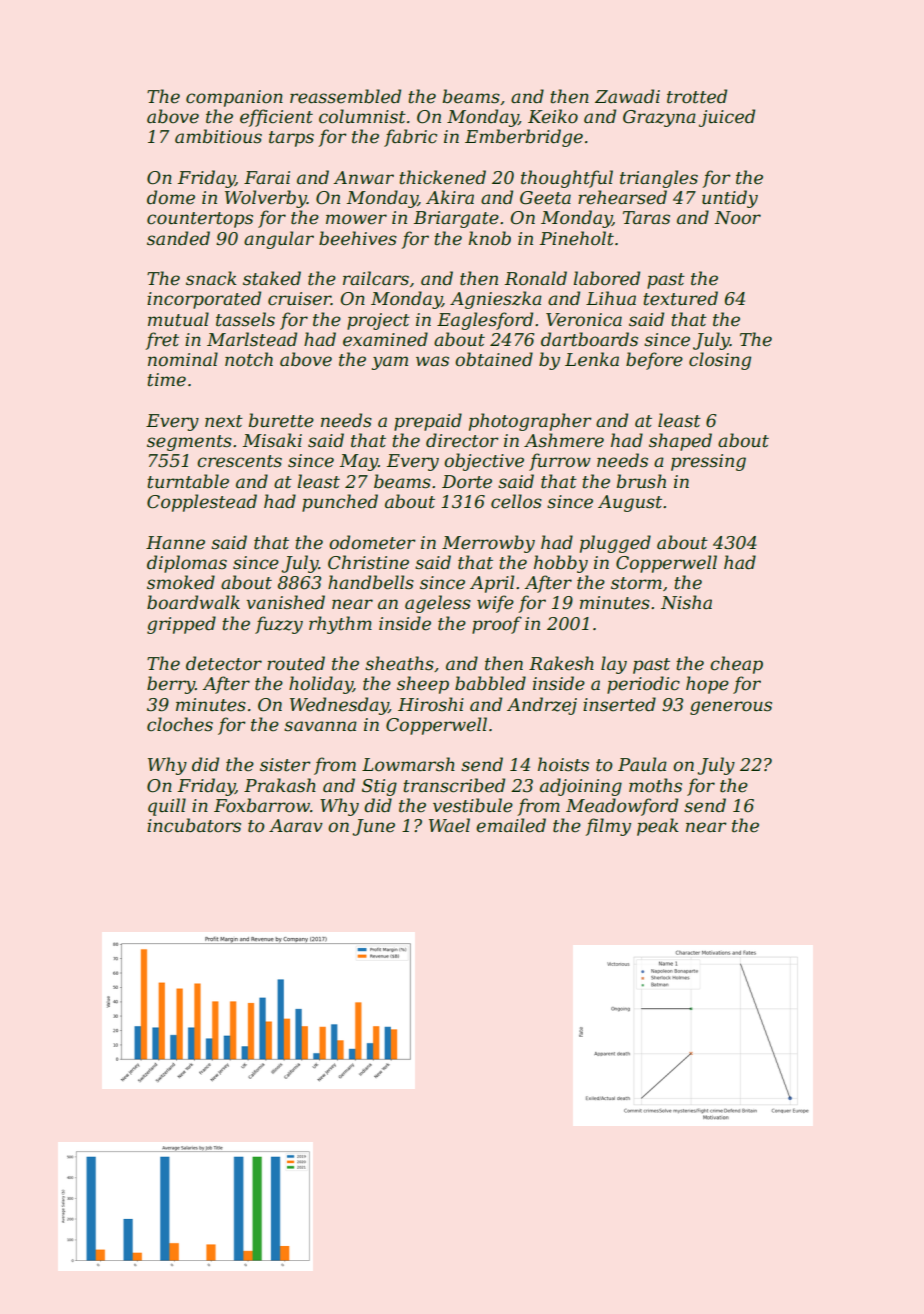  Describe the element at coordinates (376, 278) in the page. I see `railcars` at that location.
